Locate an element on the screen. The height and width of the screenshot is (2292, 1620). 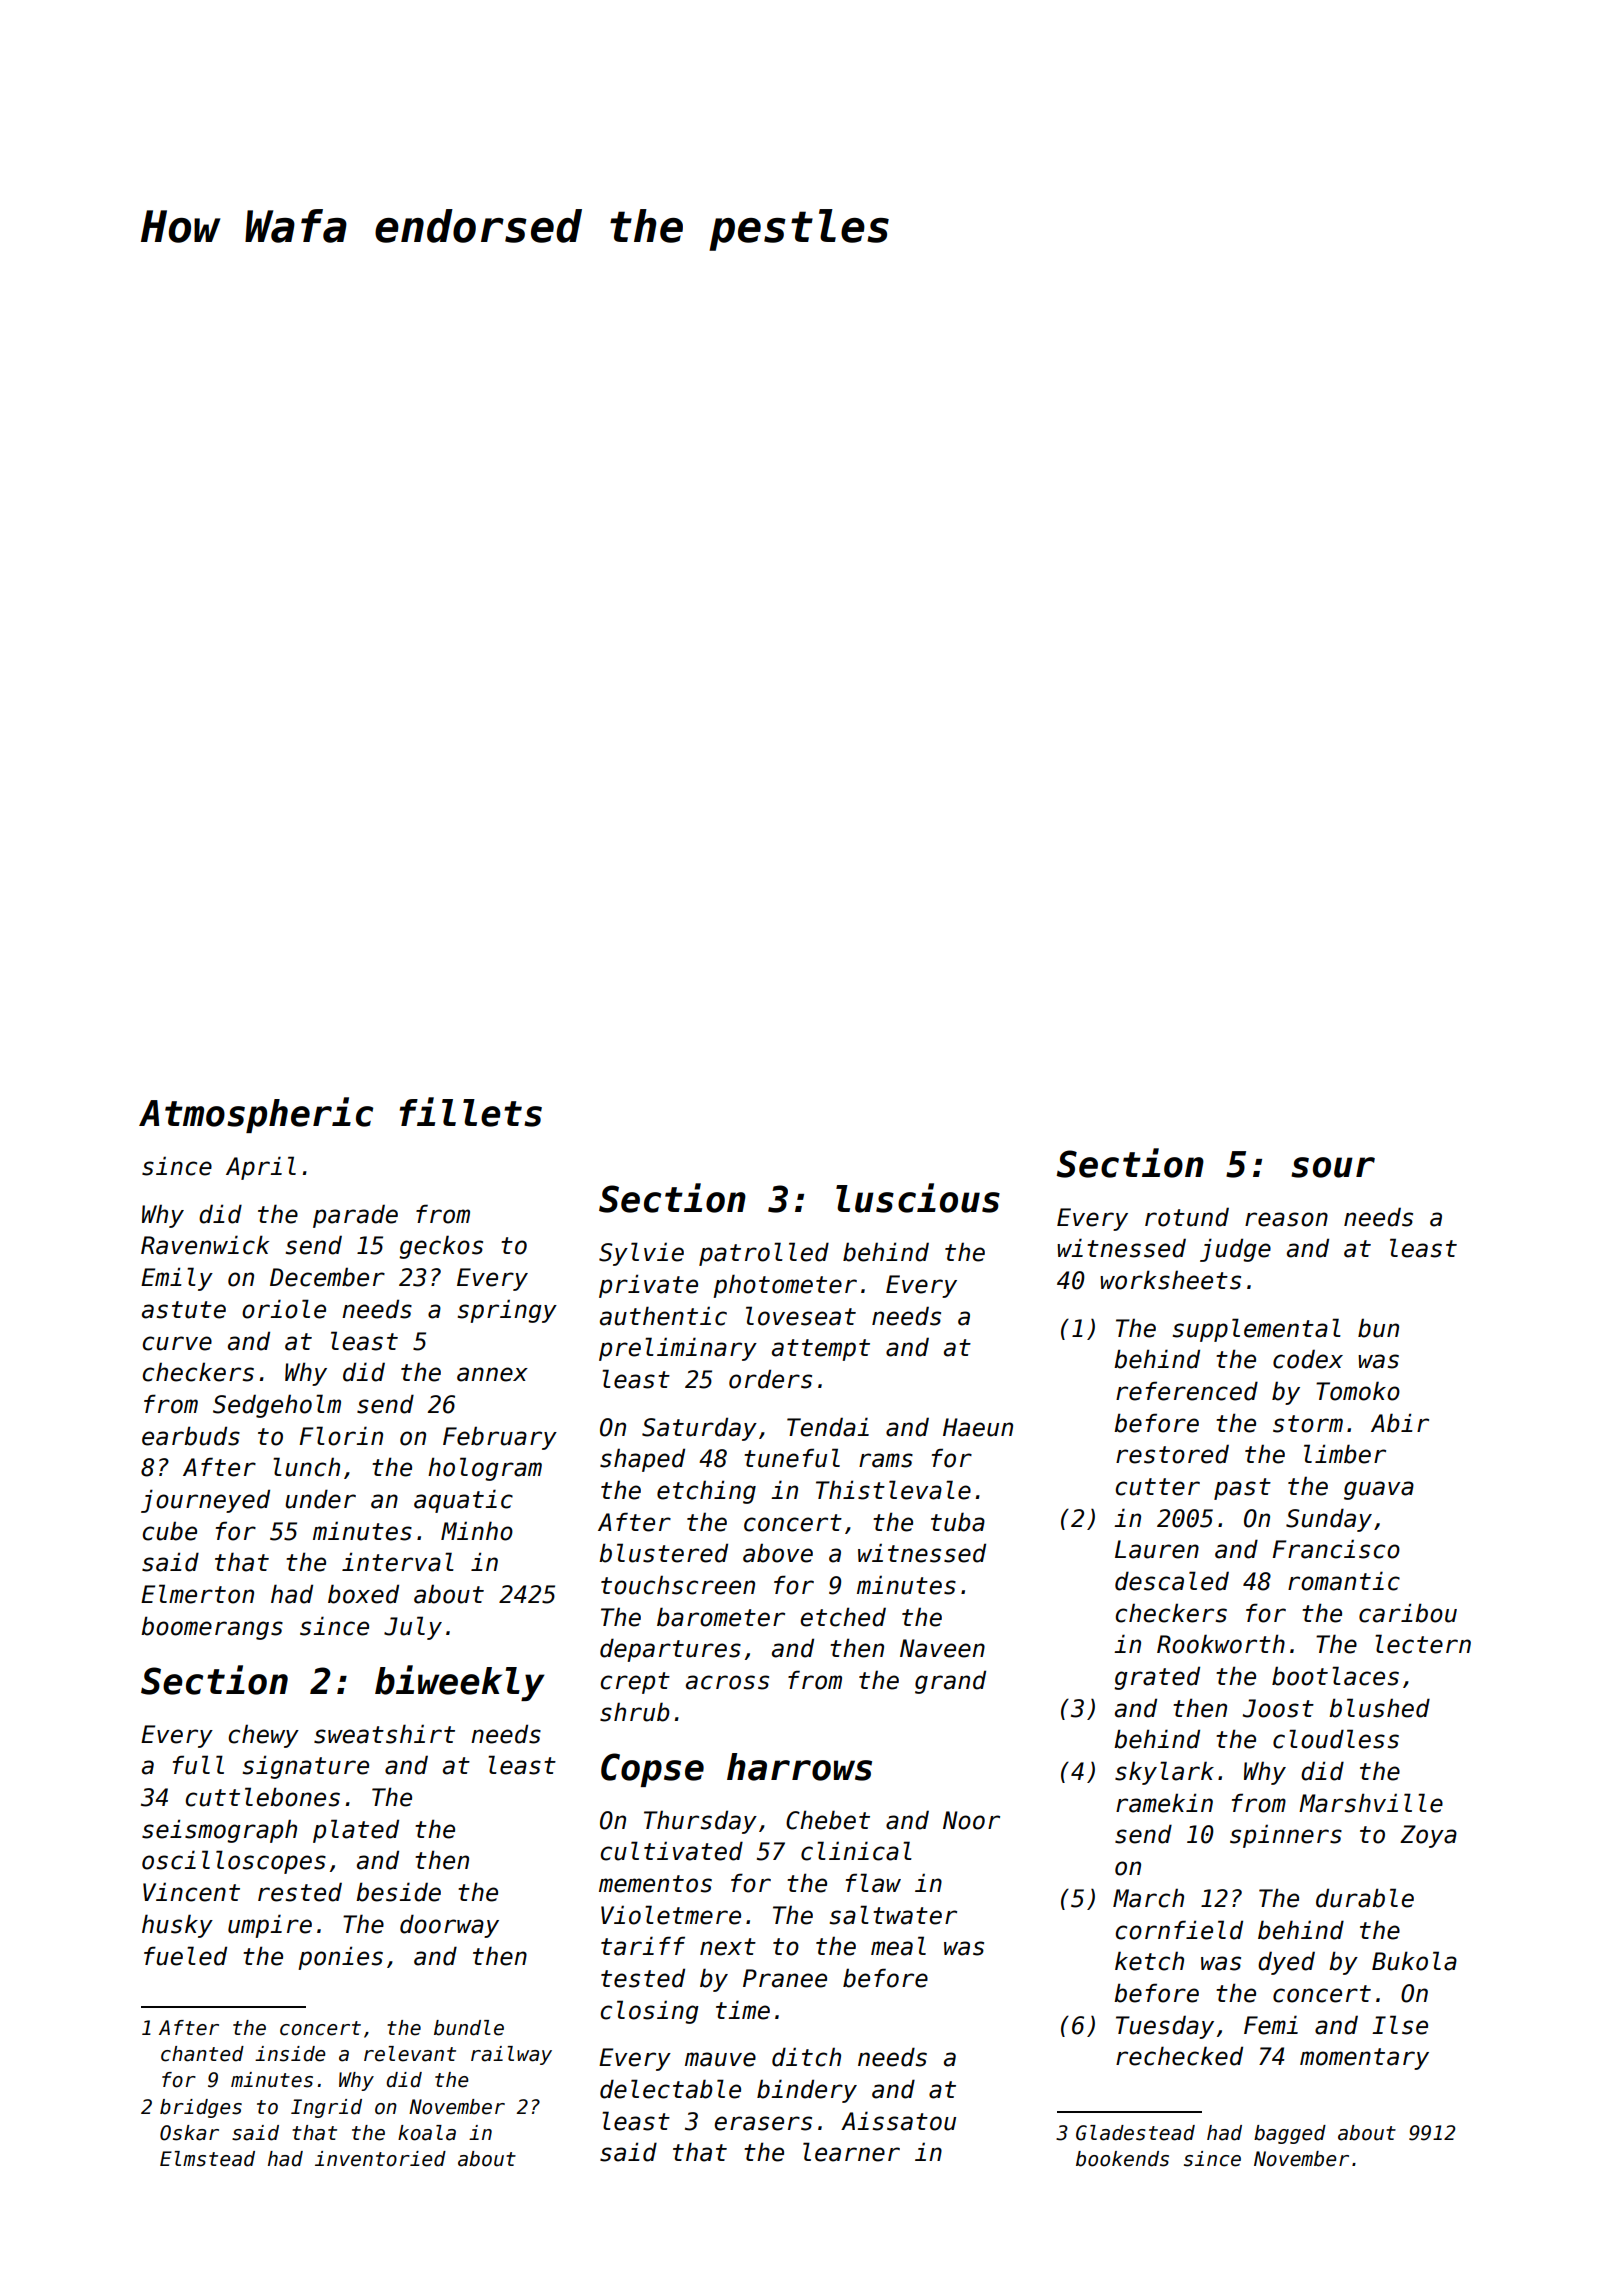
umpire is located at coordinates (270, 1926).
